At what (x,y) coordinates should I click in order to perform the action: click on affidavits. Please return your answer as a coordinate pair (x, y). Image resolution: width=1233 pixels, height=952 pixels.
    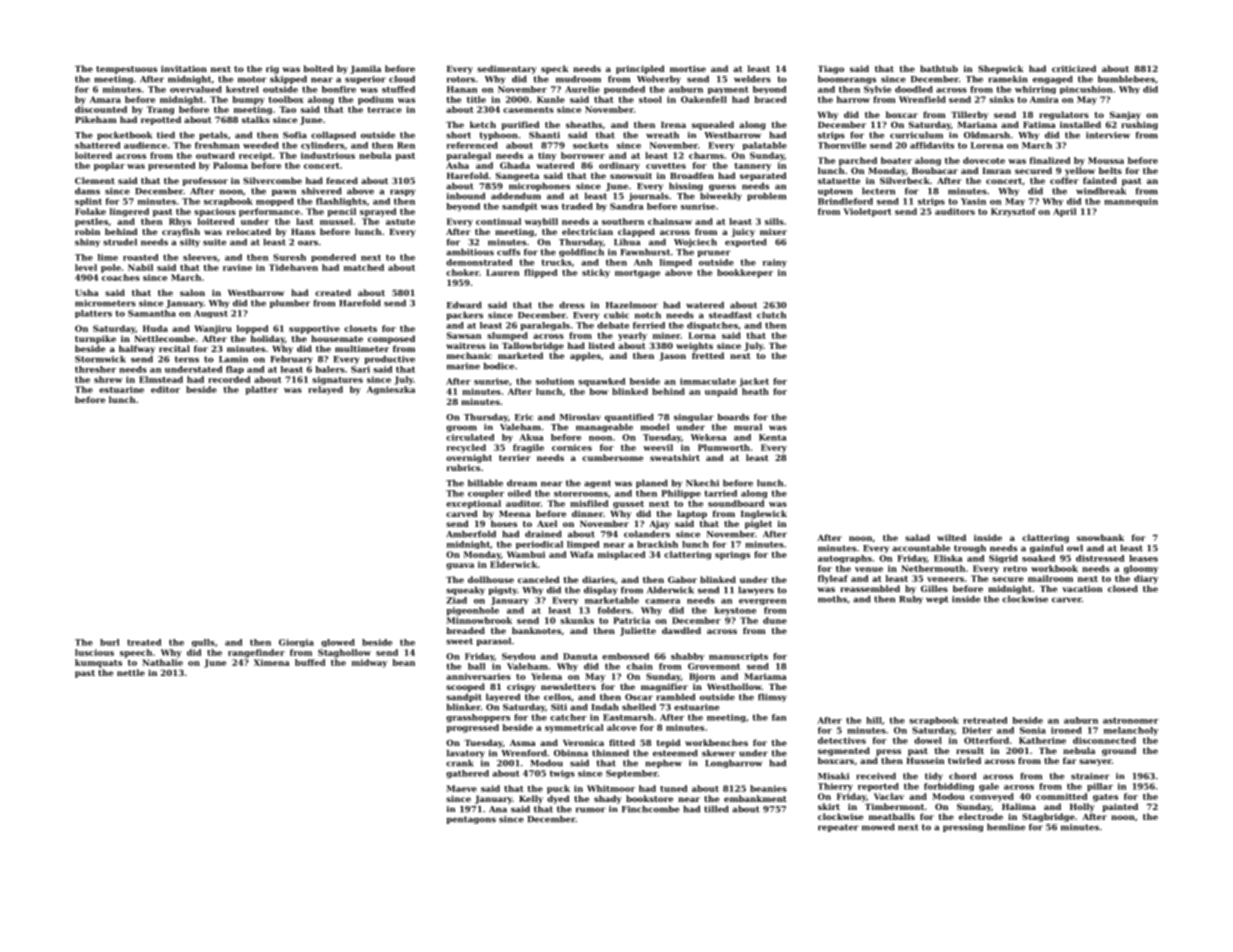
    Looking at the image, I should click on (932, 145).
